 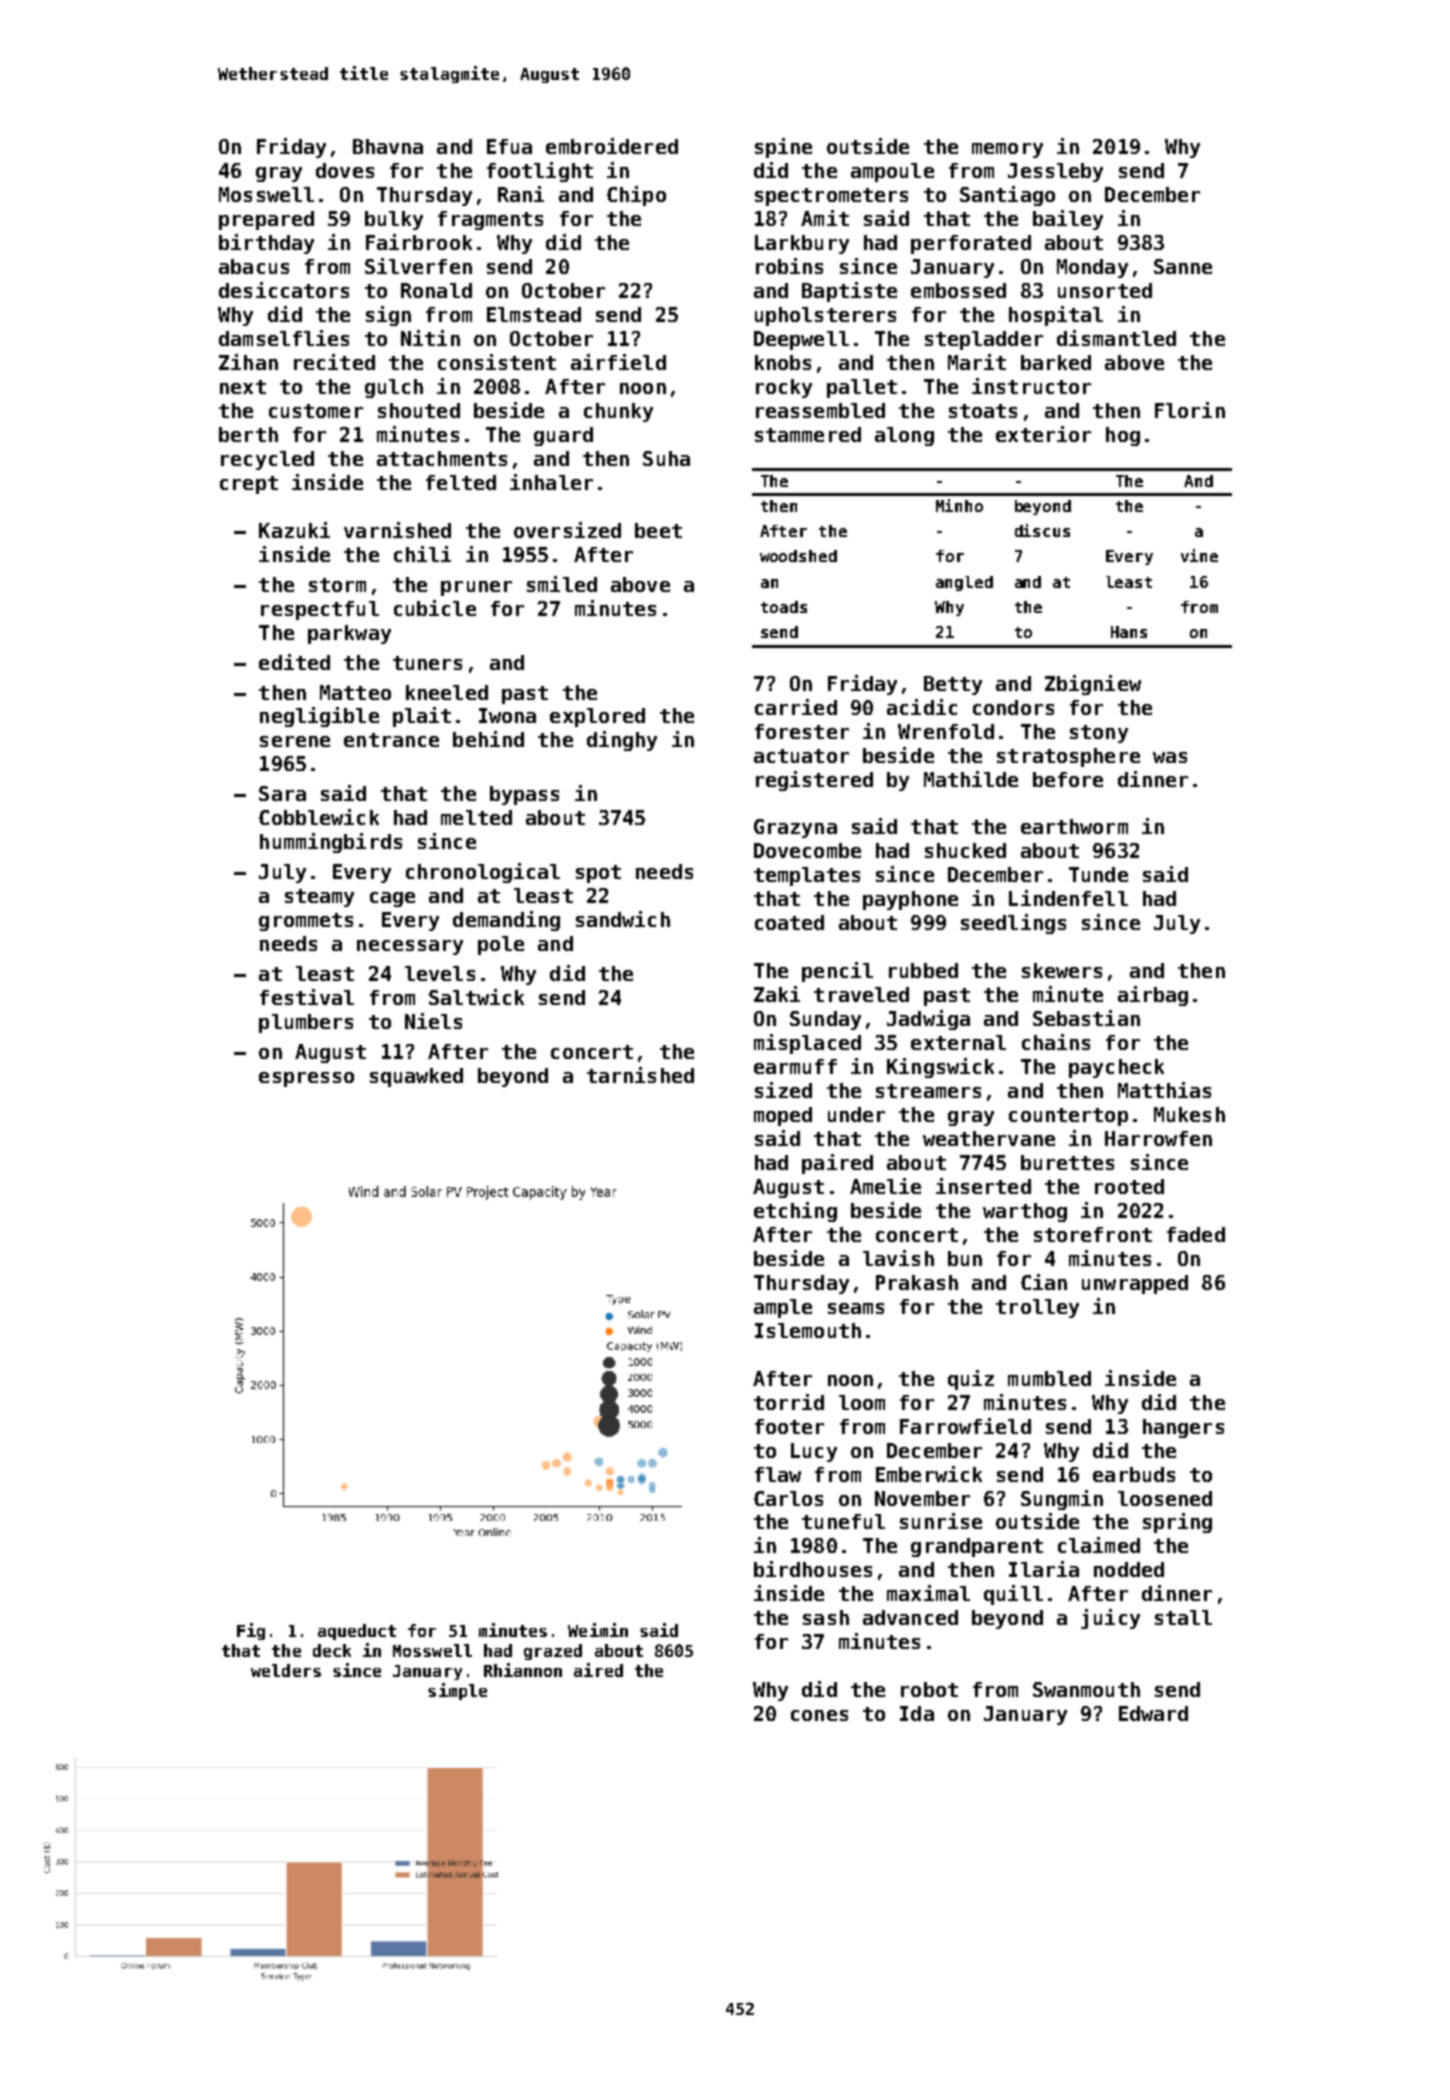 I want to click on Edward, so click(x=1153, y=1713).
